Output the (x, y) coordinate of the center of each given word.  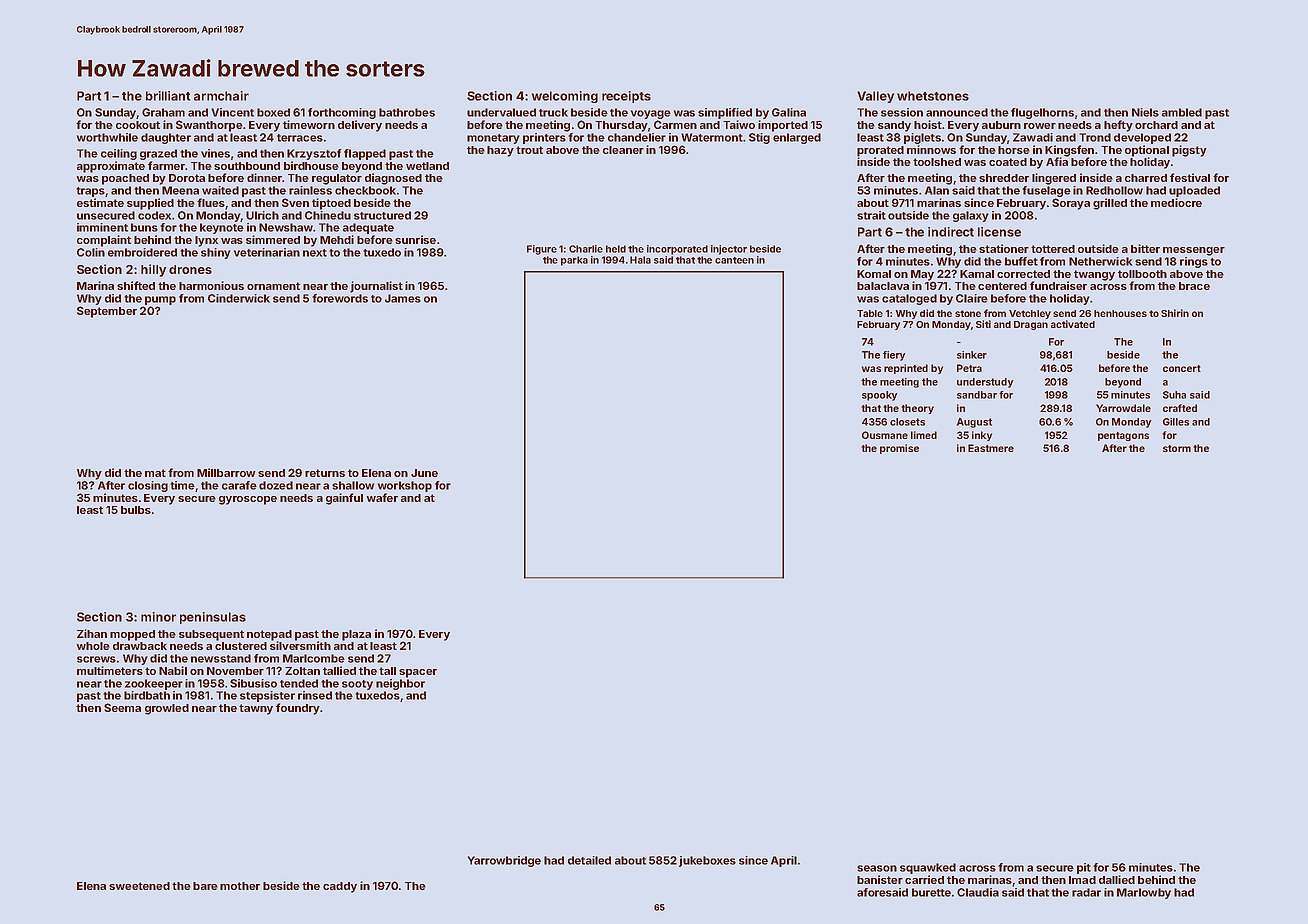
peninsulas (213, 618)
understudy (985, 383)
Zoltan (302, 671)
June (424, 473)
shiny (216, 253)
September (107, 312)
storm (1177, 448)
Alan (937, 190)
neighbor (400, 684)
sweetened (139, 886)
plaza (356, 635)
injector (729, 250)
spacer (418, 673)
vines (215, 153)
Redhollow (1114, 190)
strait (871, 215)
